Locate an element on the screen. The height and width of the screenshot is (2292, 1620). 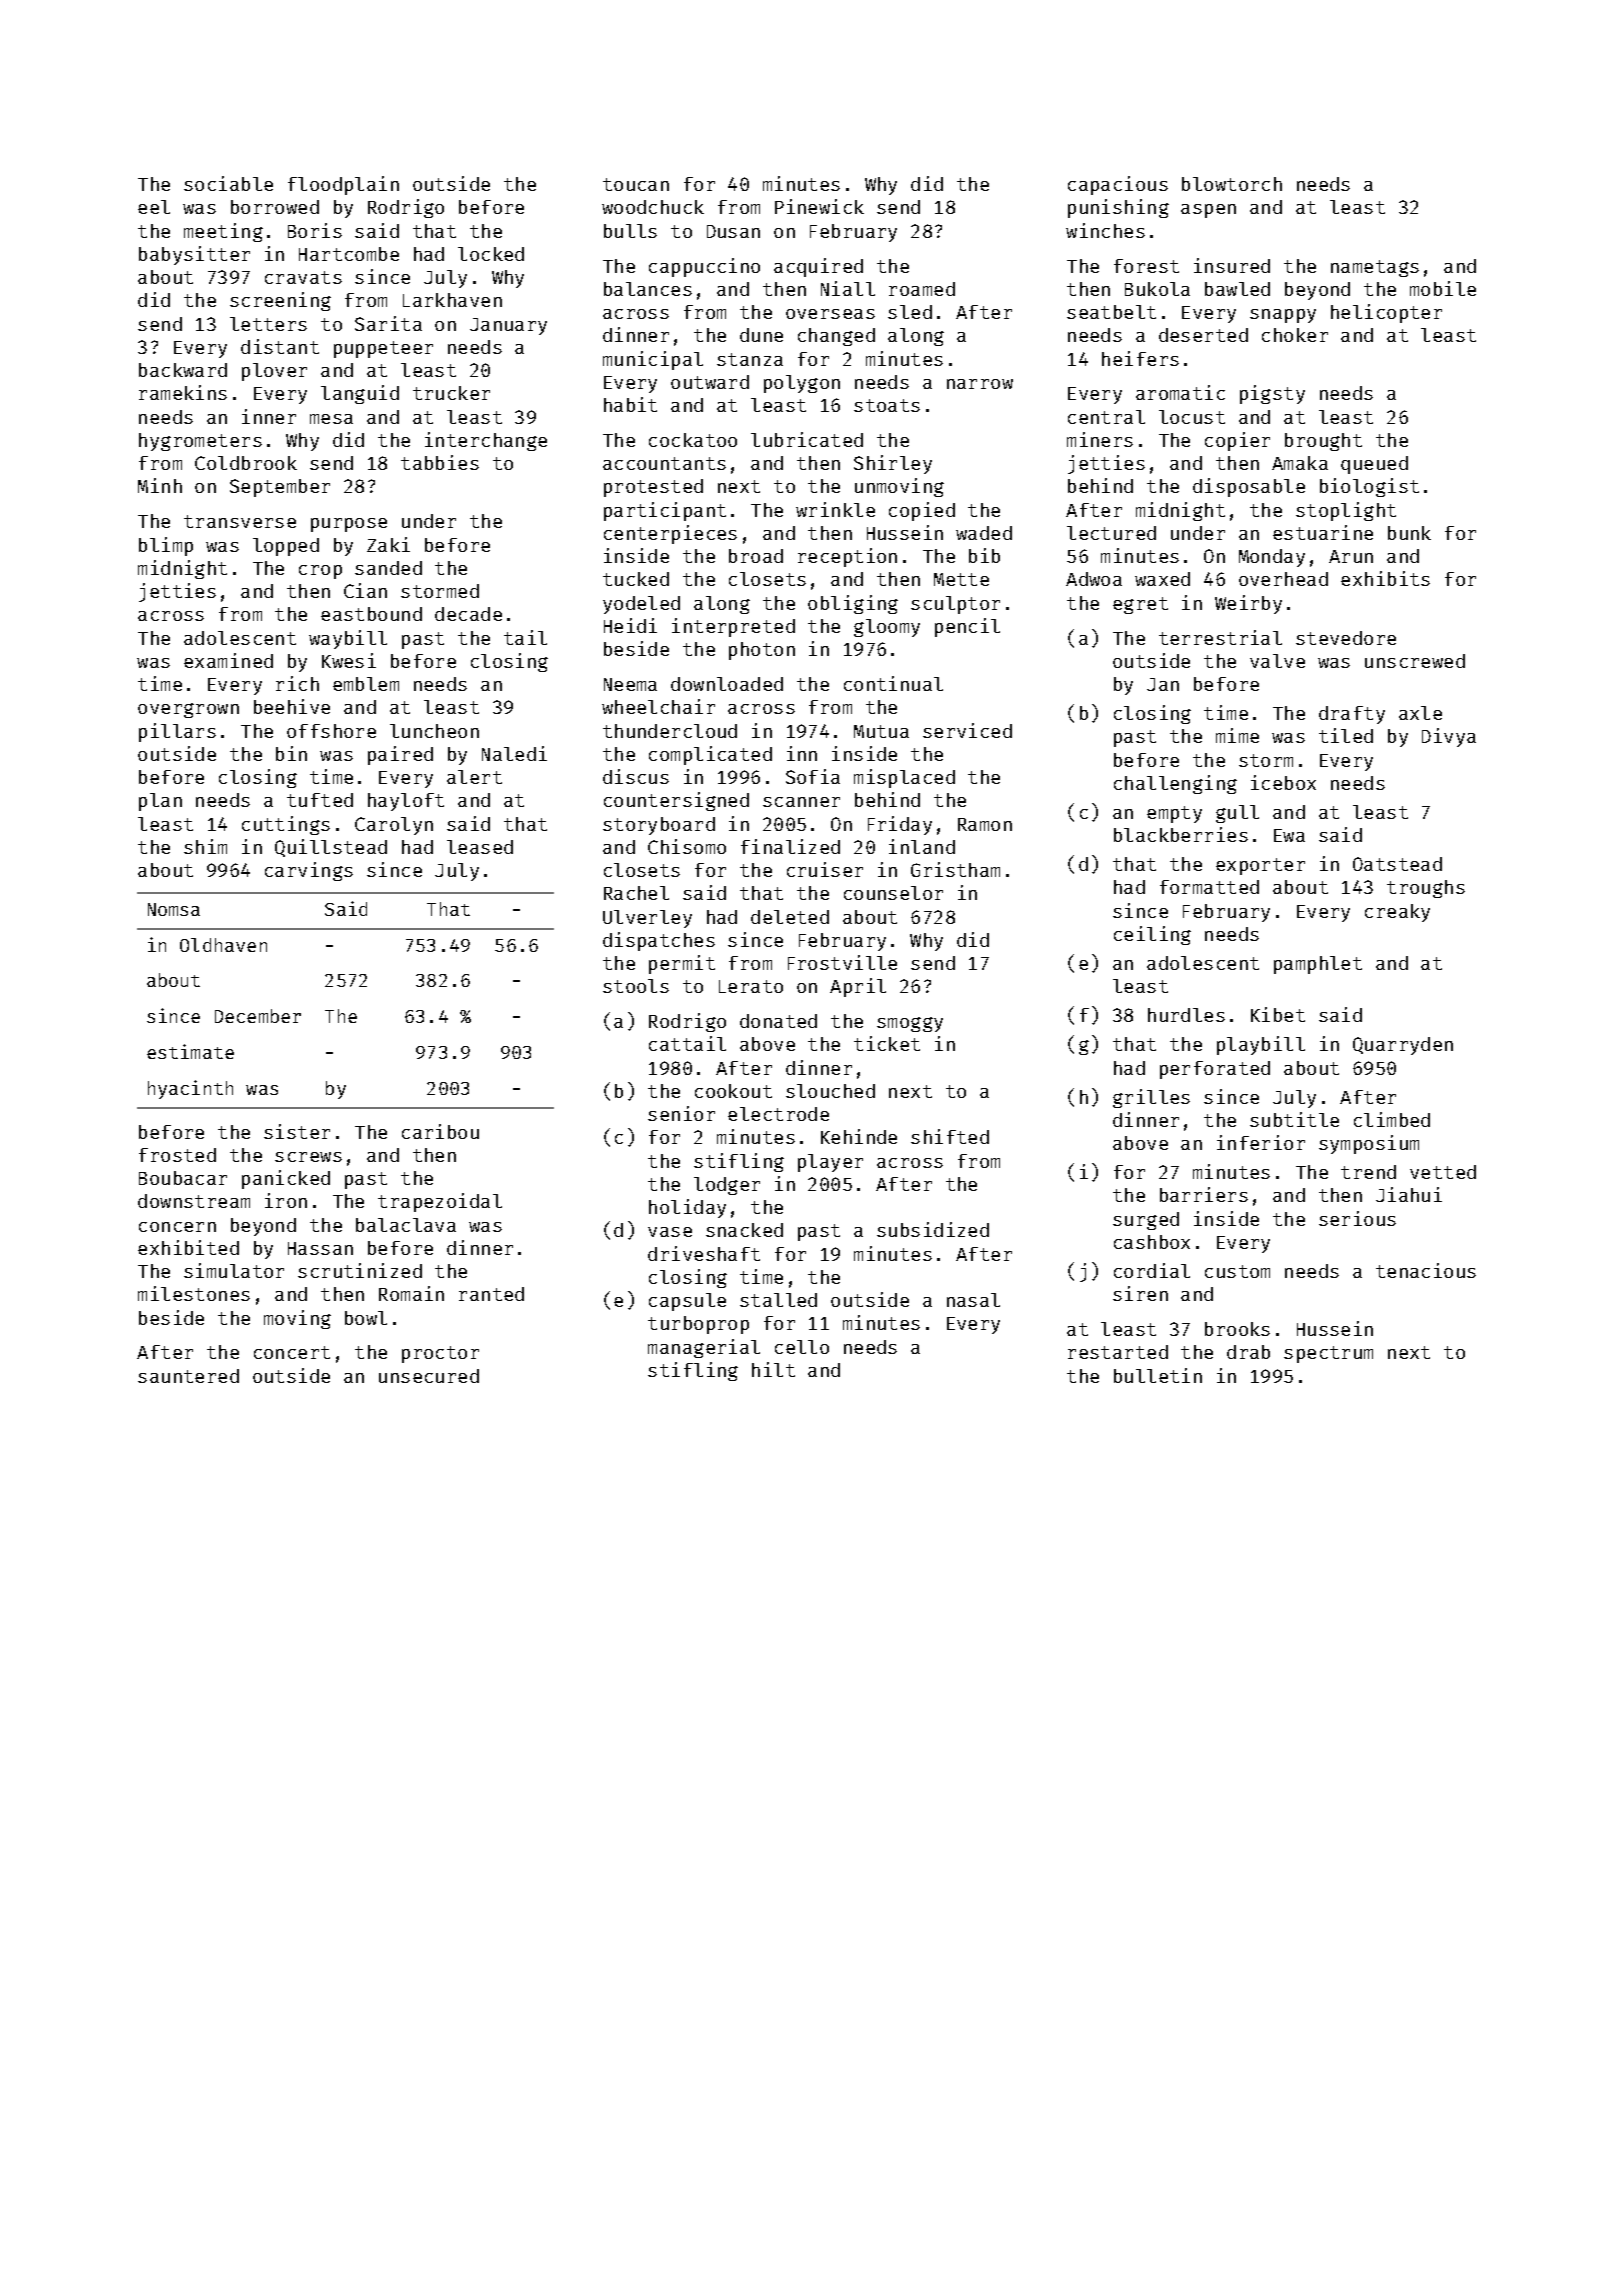
blowtorch is located at coordinates (1232, 184).
